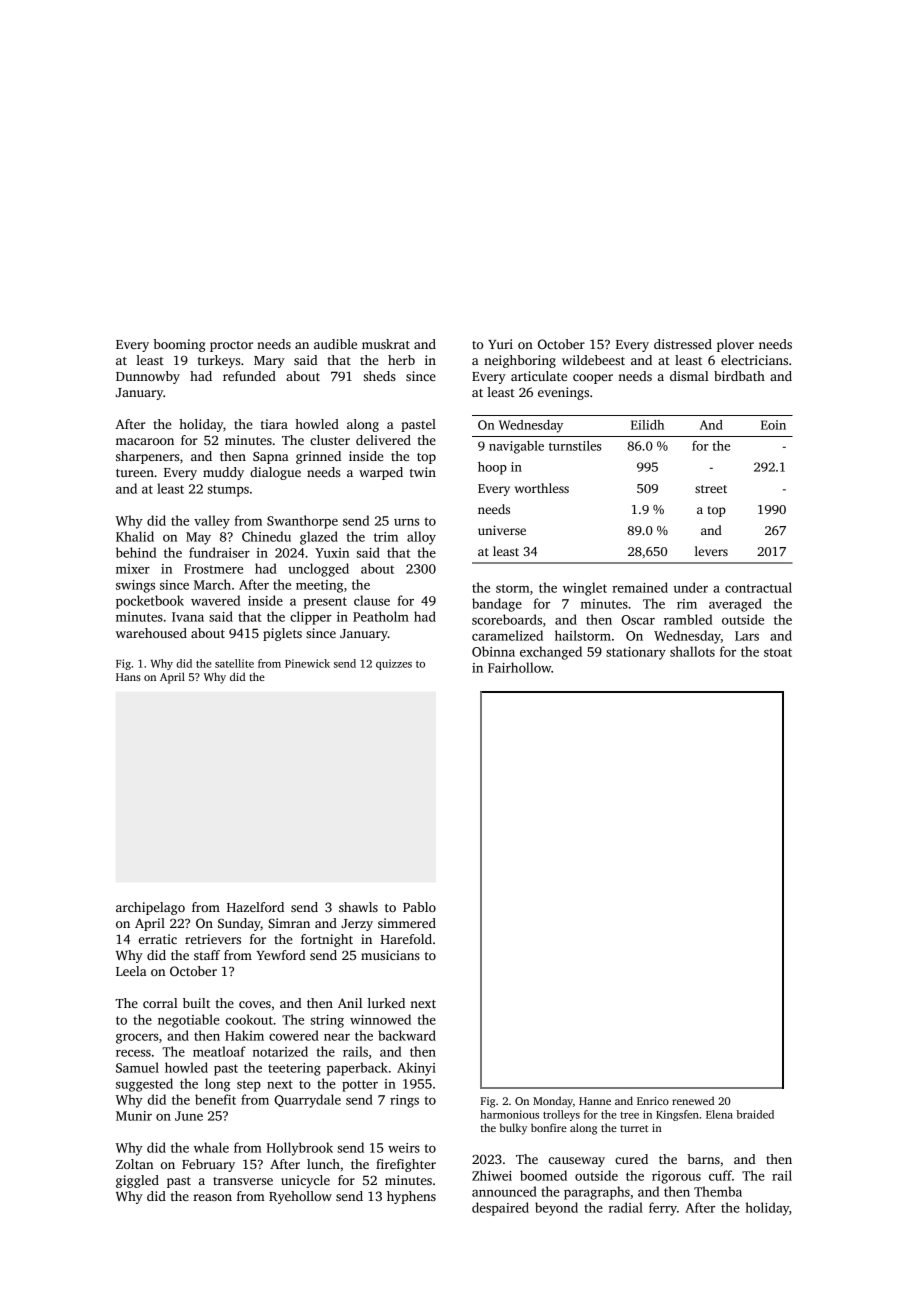 The image size is (908, 1316). Describe the element at coordinates (294, 1069) in the page. I see `teetering` at that location.
